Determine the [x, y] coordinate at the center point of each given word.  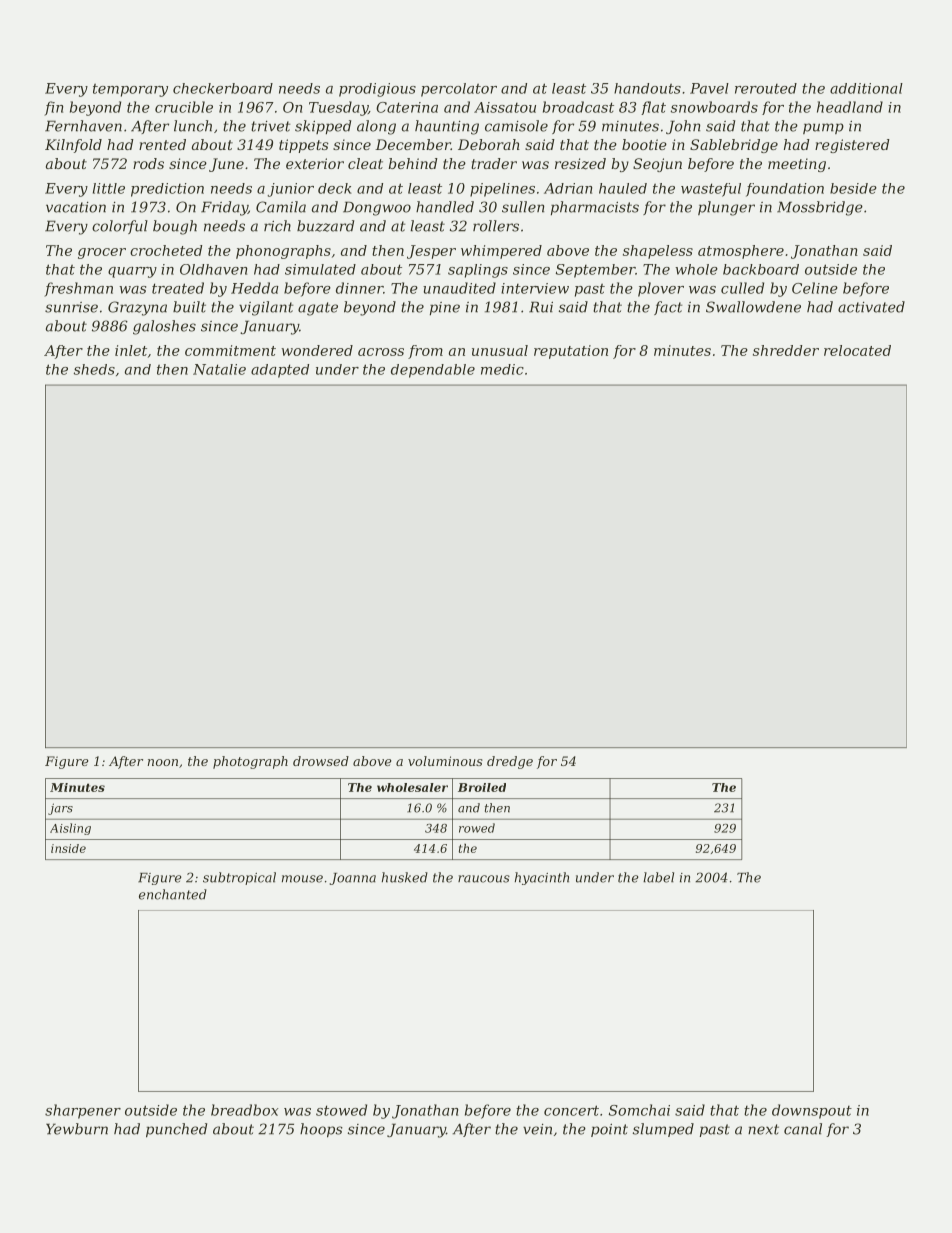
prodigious [377, 90]
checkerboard [223, 88]
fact [668, 308]
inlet [131, 350]
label [658, 877]
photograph [250, 762]
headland [850, 107]
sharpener [83, 1111]
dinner [359, 288]
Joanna [353, 879]
